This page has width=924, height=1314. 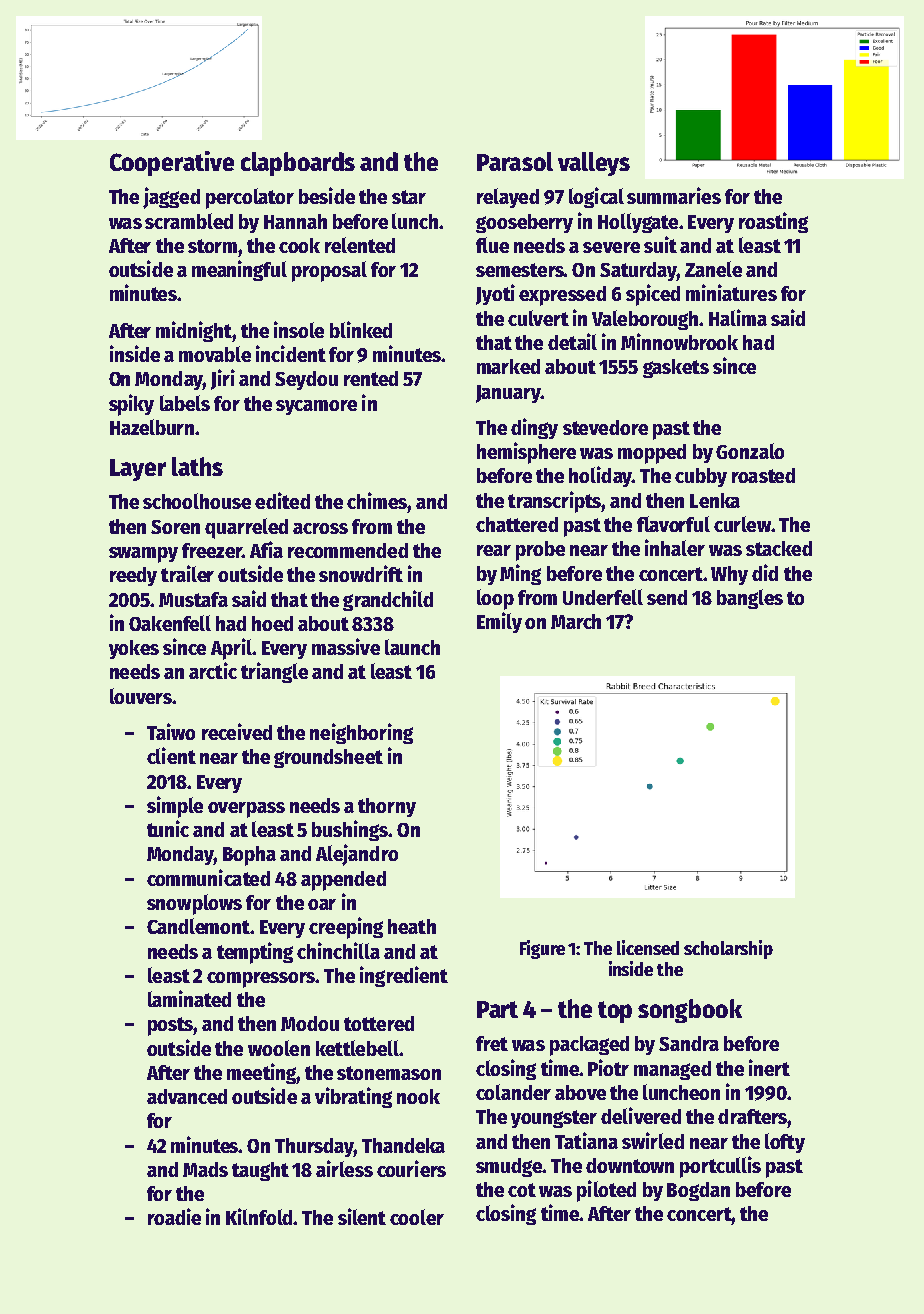 What do you see at coordinates (316, 407) in the page?
I see `sycamore` at bounding box center [316, 407].
